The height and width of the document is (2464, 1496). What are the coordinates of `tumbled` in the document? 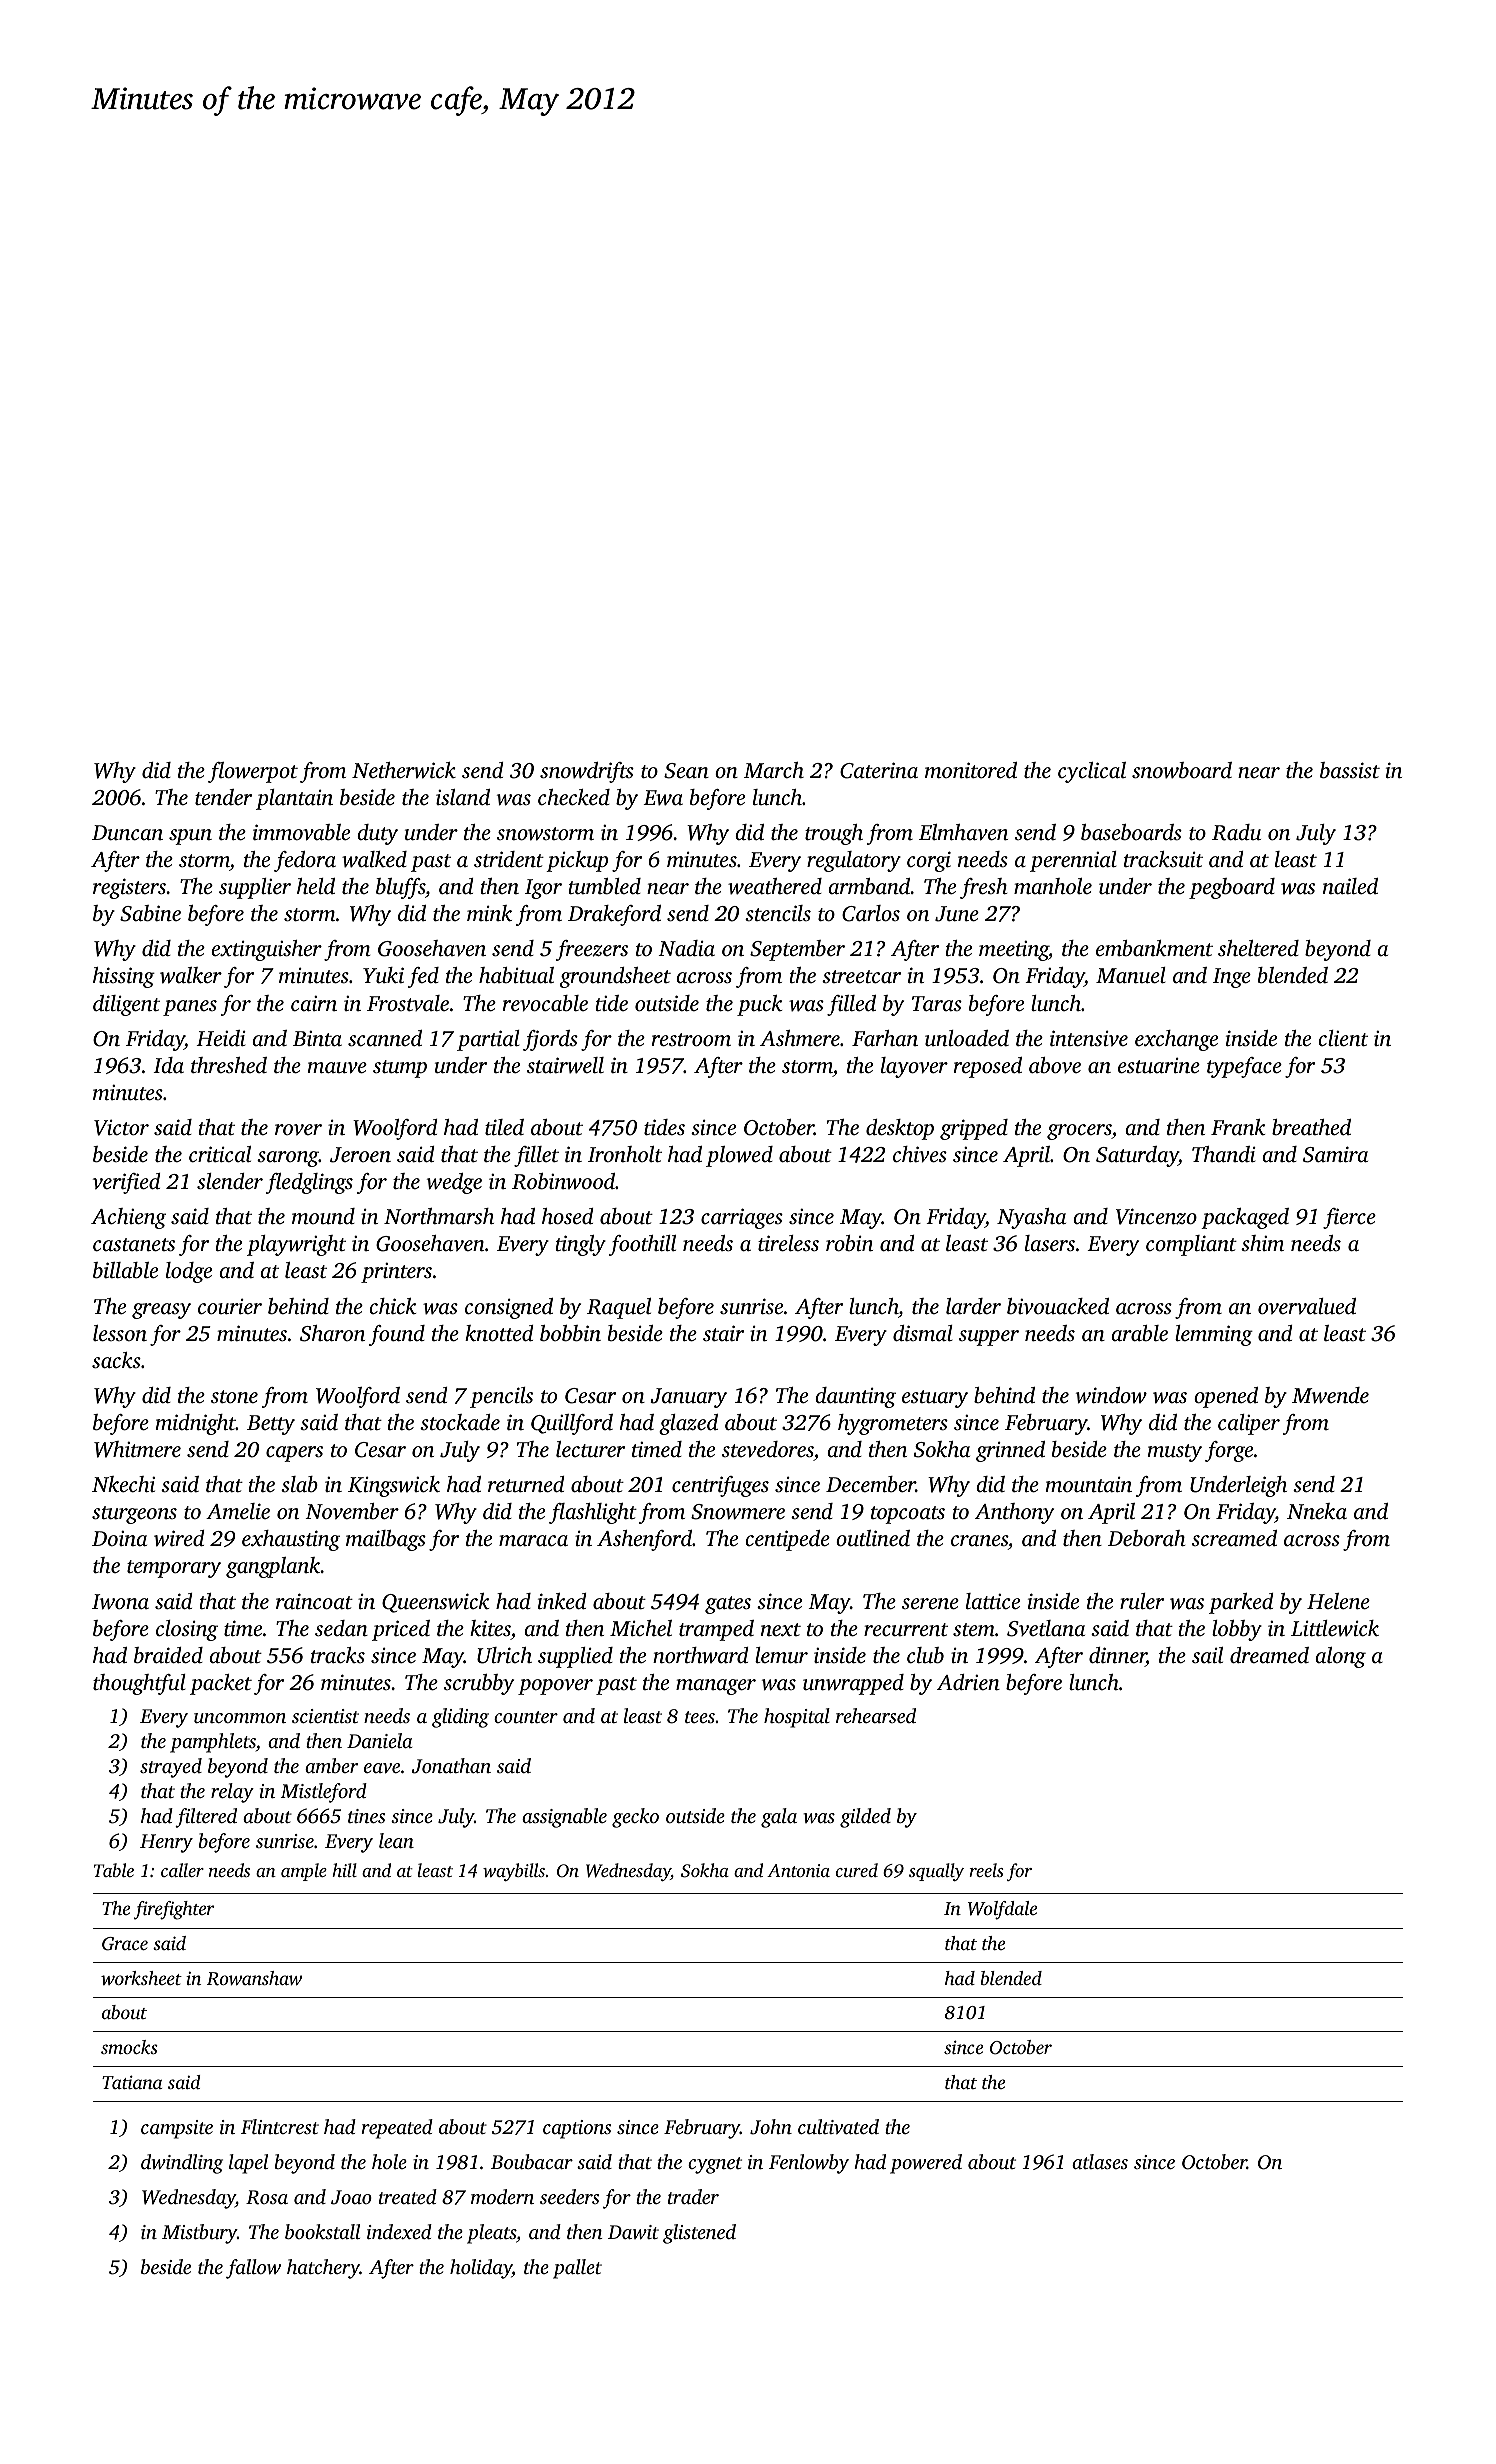 It's located at (604, 886).
